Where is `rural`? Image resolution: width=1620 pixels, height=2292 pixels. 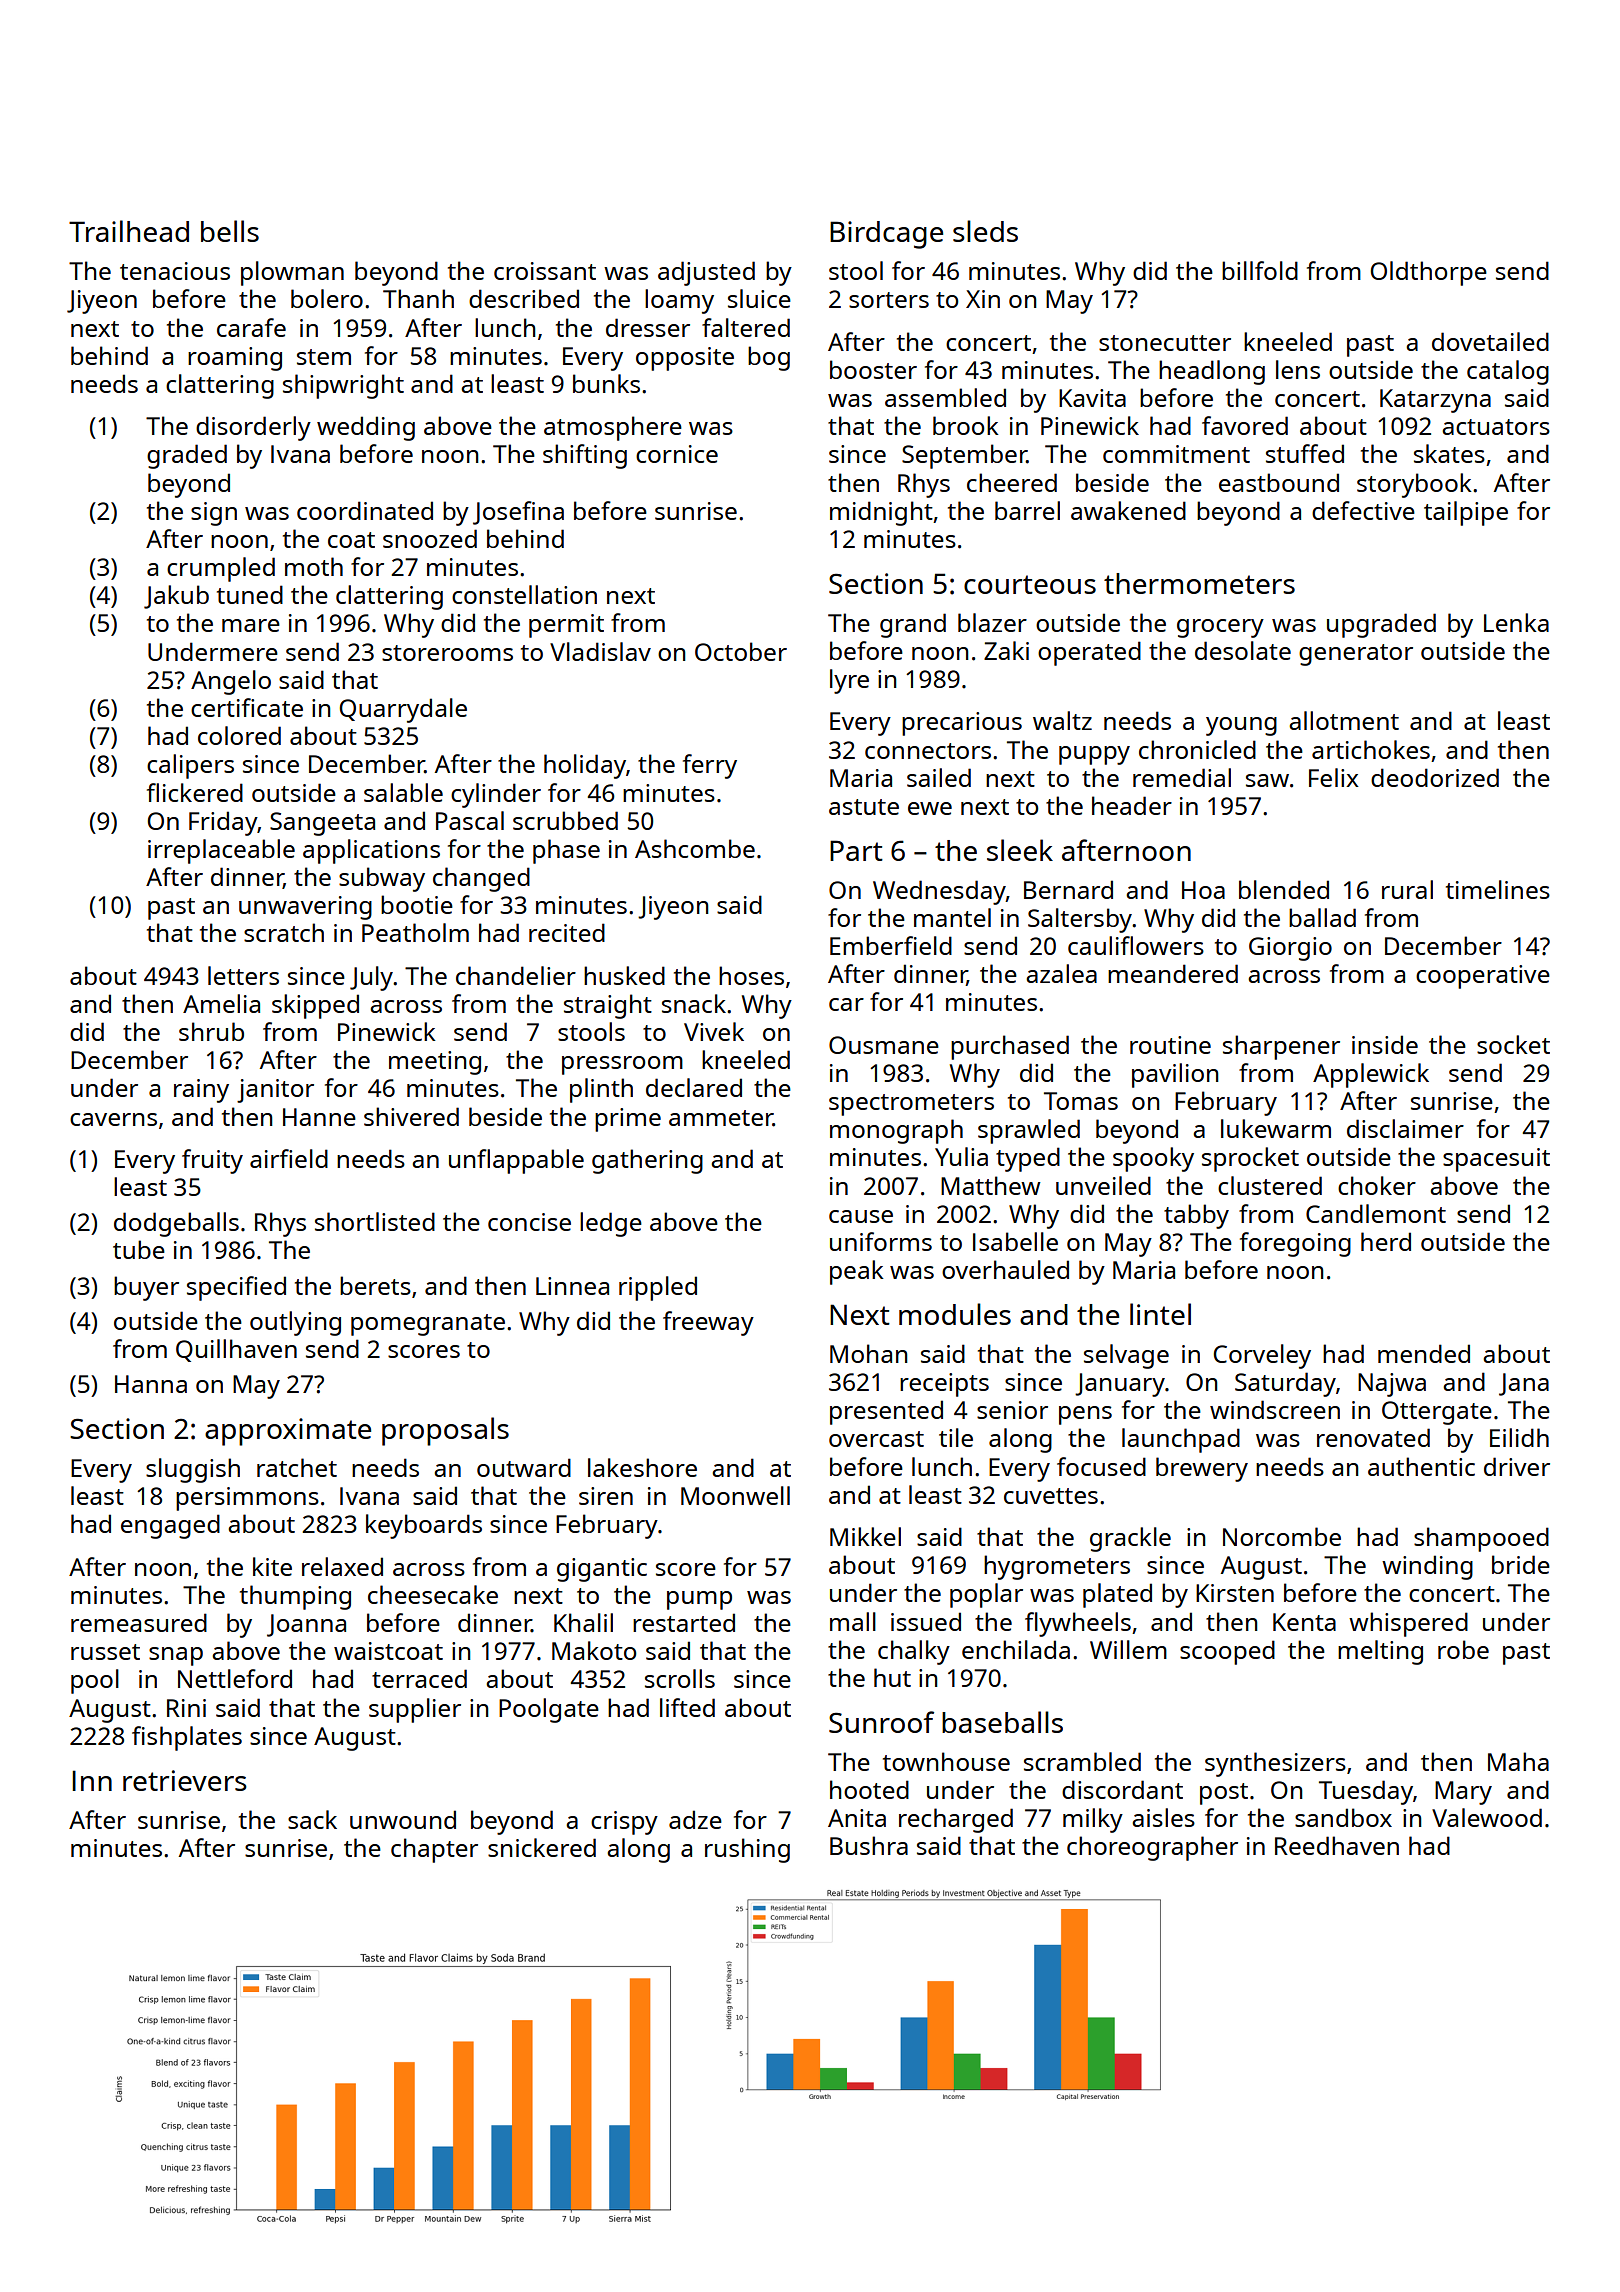 rural is located at coordinates (1407, 889).
